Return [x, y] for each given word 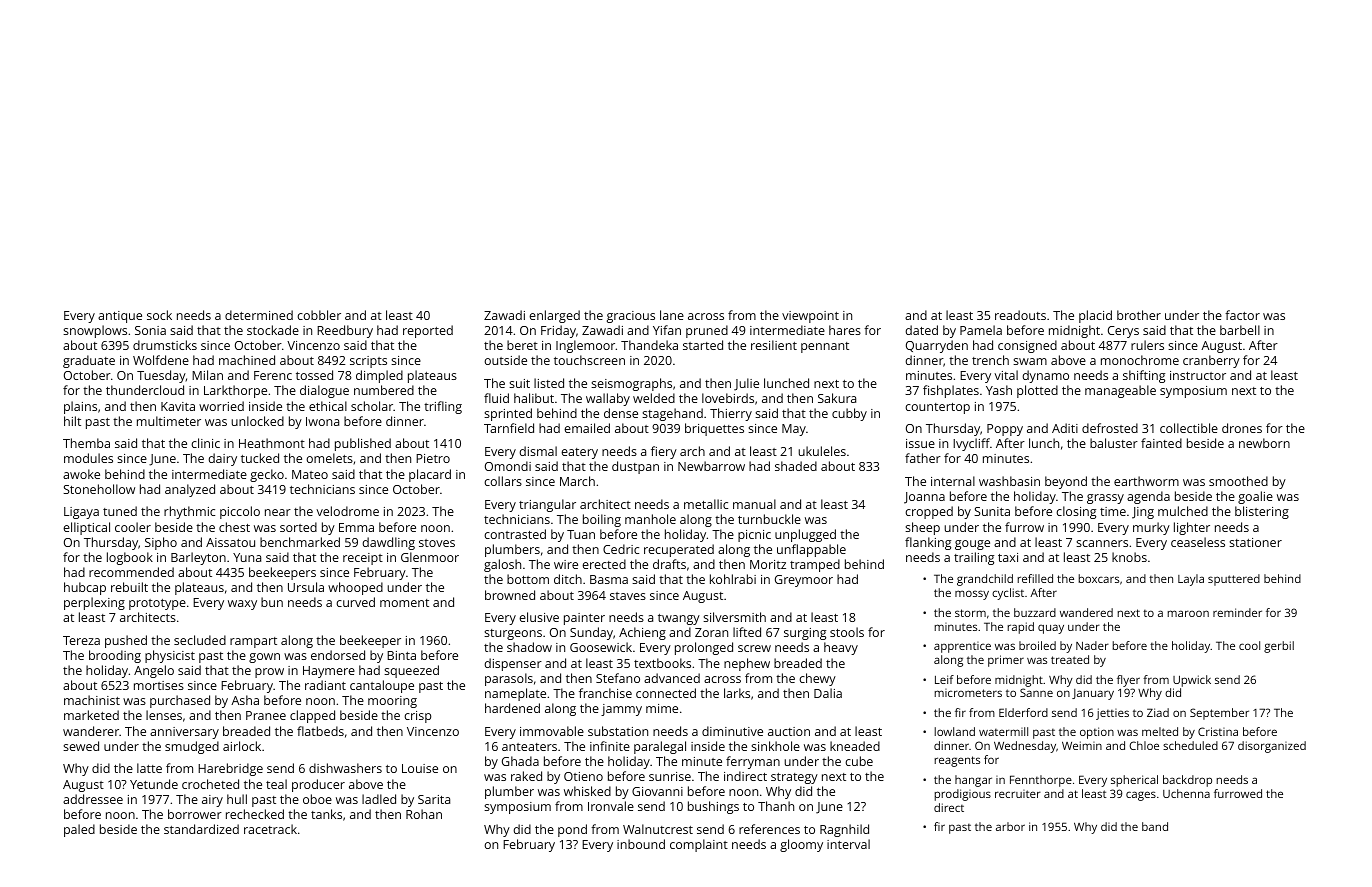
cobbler [319, 315]
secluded [200, 640]
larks [737, 693]
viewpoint [810, 317]
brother [1139, 315]
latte [149, 768]
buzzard [1035, 612]
